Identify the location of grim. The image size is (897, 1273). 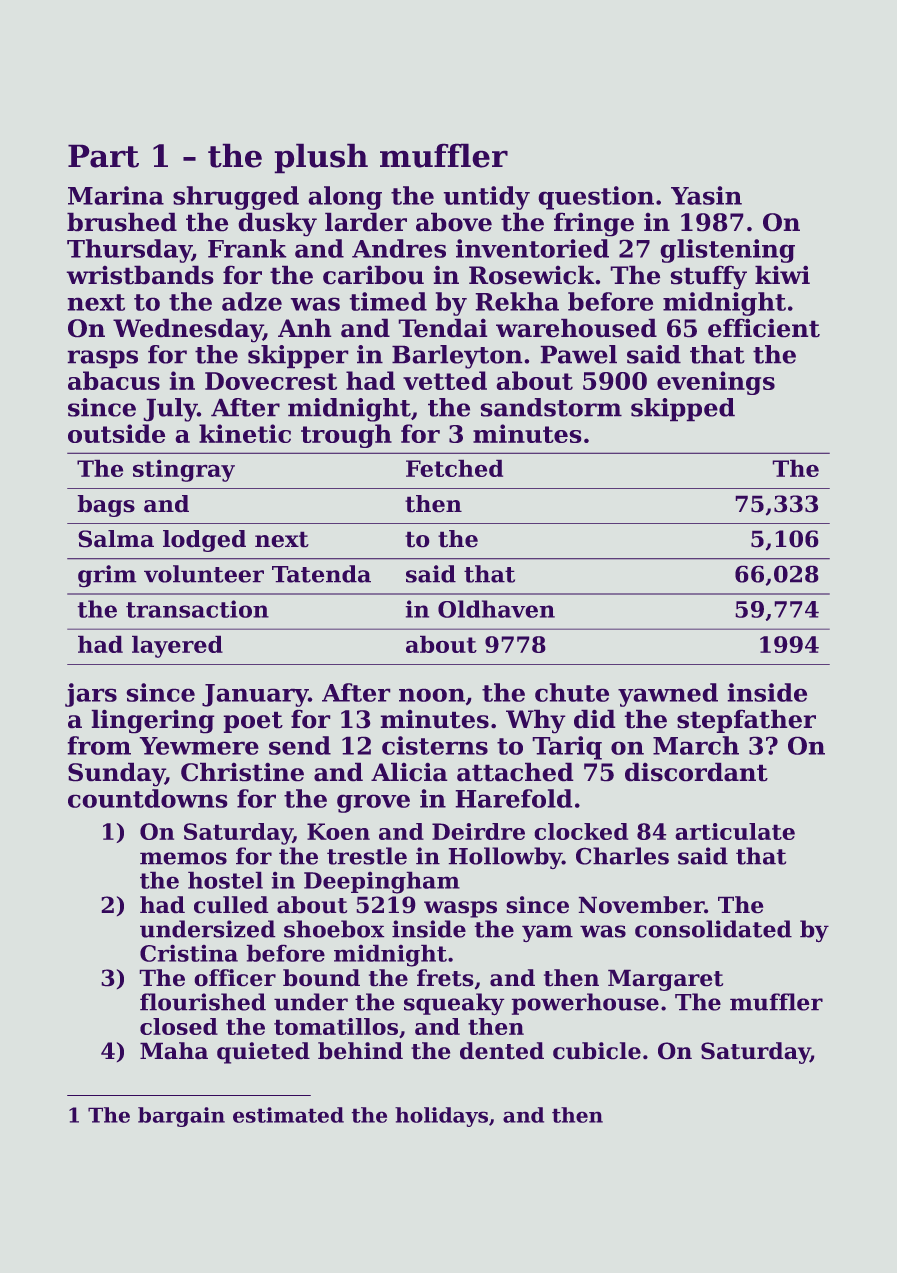
(107, 576).
